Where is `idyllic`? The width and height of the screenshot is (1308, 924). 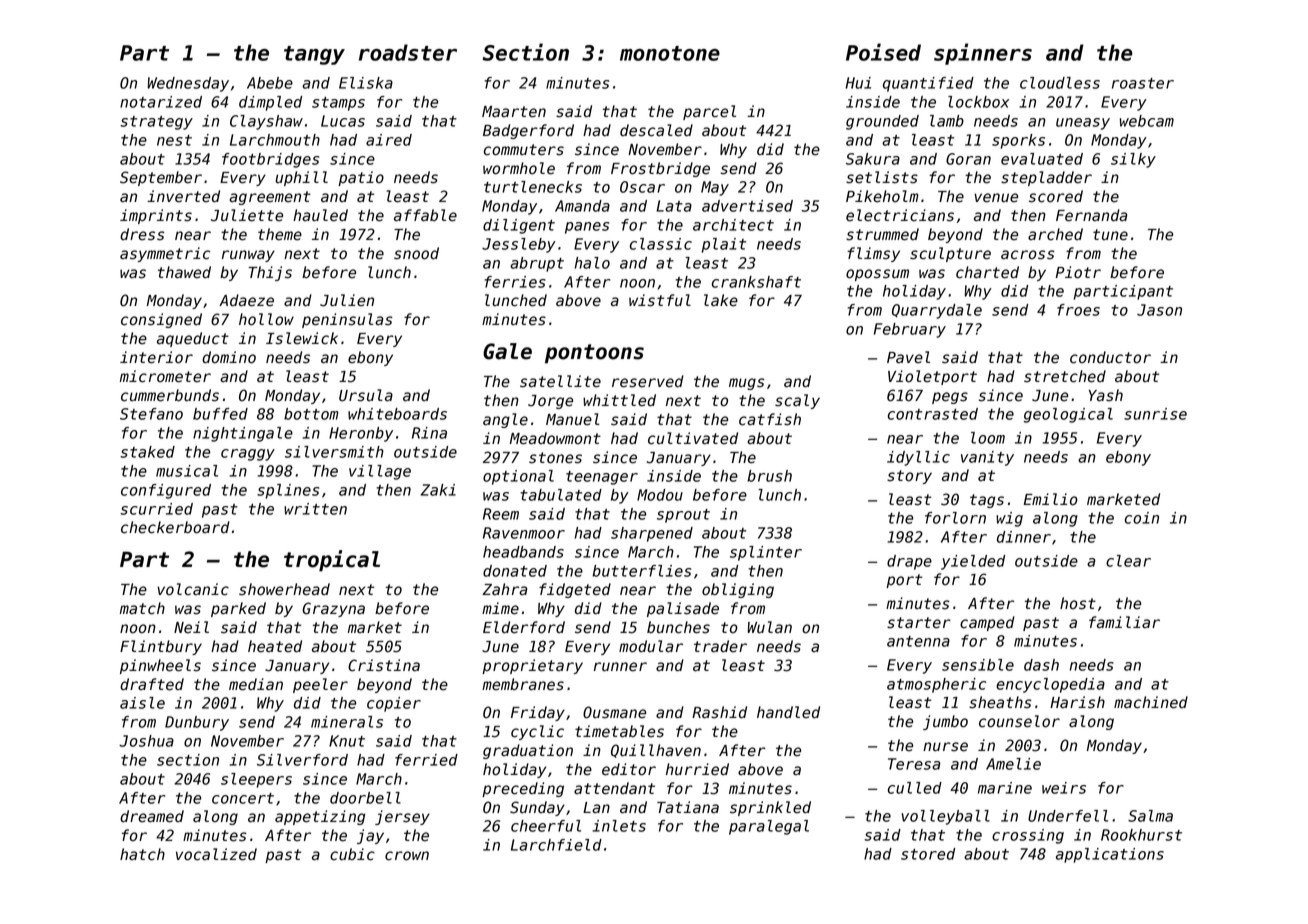 idyllic is located at coordinates (918, 458).
